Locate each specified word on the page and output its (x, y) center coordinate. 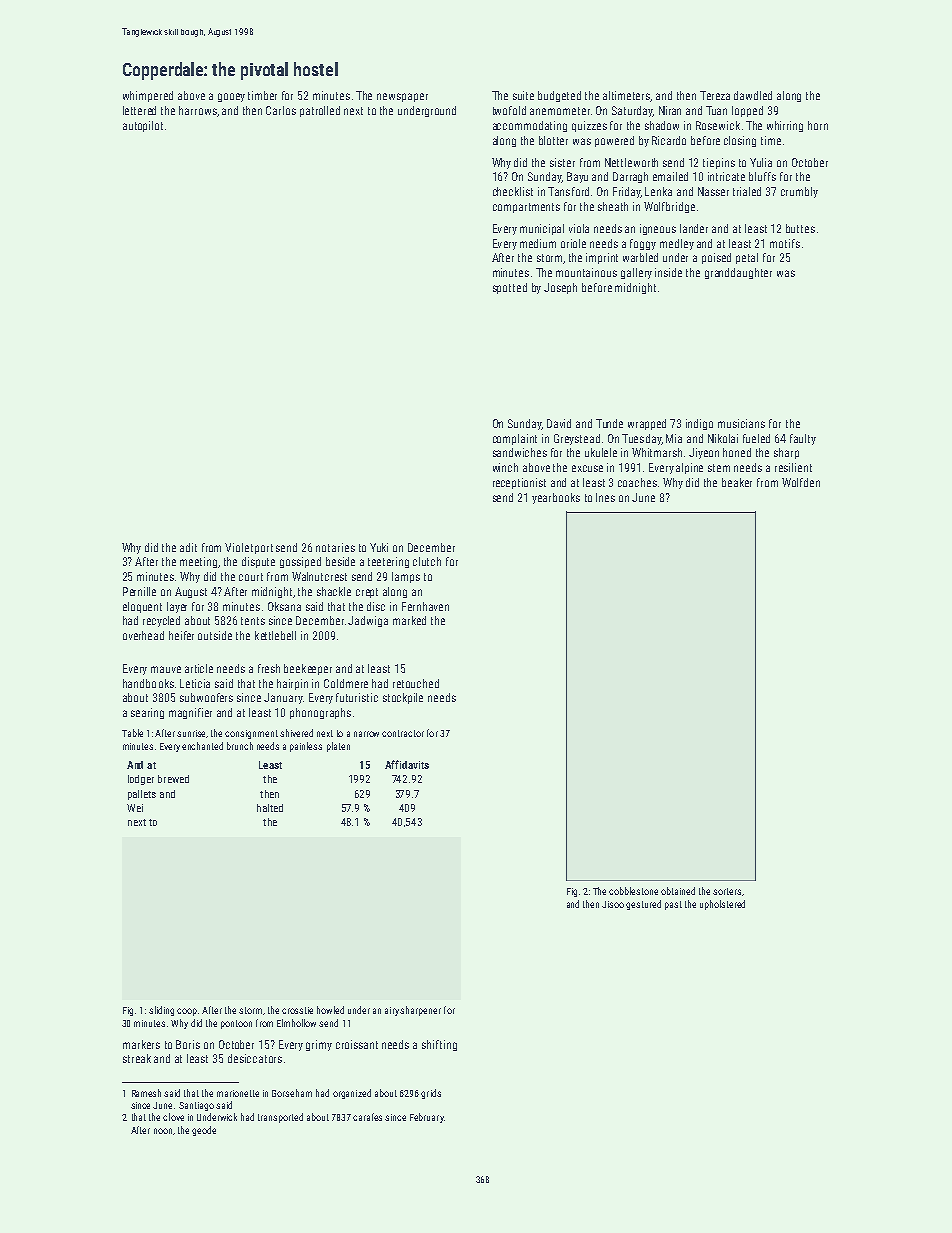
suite (523, 95)
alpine (689, 468)
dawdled (753, 95)
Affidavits (407, 764)
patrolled (320, 111)
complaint (515, 439)
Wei (135, 808)
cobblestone (633, 891)
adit (188, 547)
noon (163, 1131)
